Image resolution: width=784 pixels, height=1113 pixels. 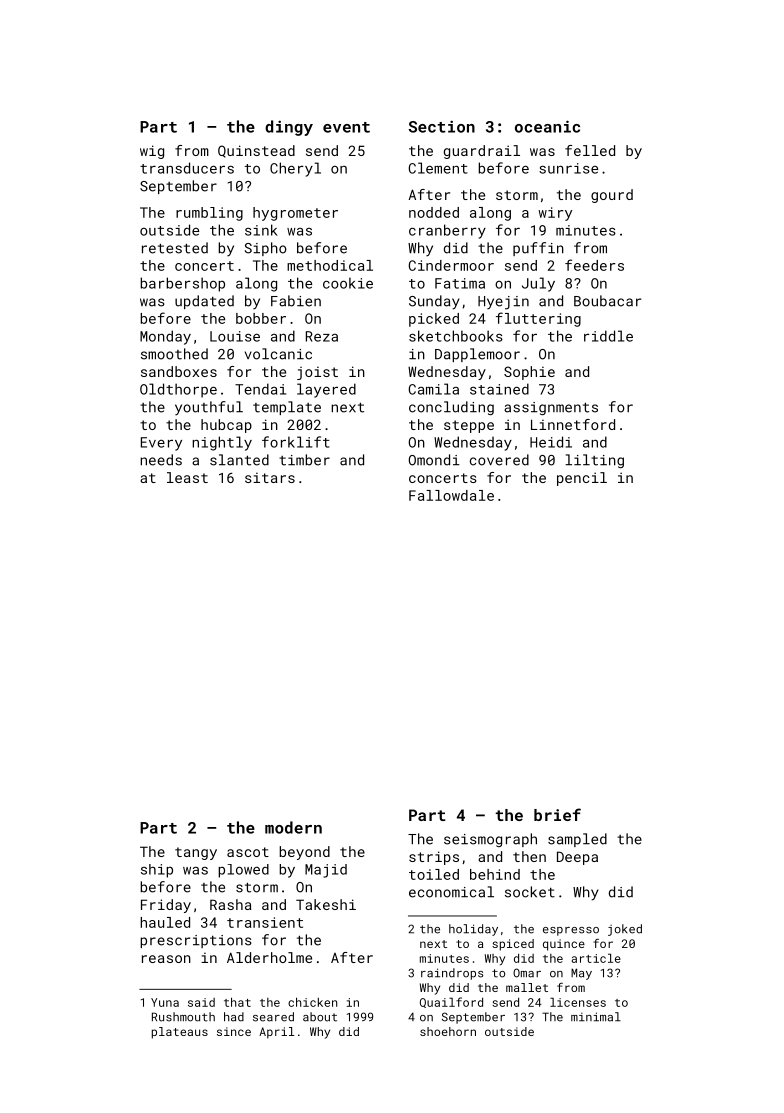 I want to click on plateaus, so click(x=180, y=1033).
